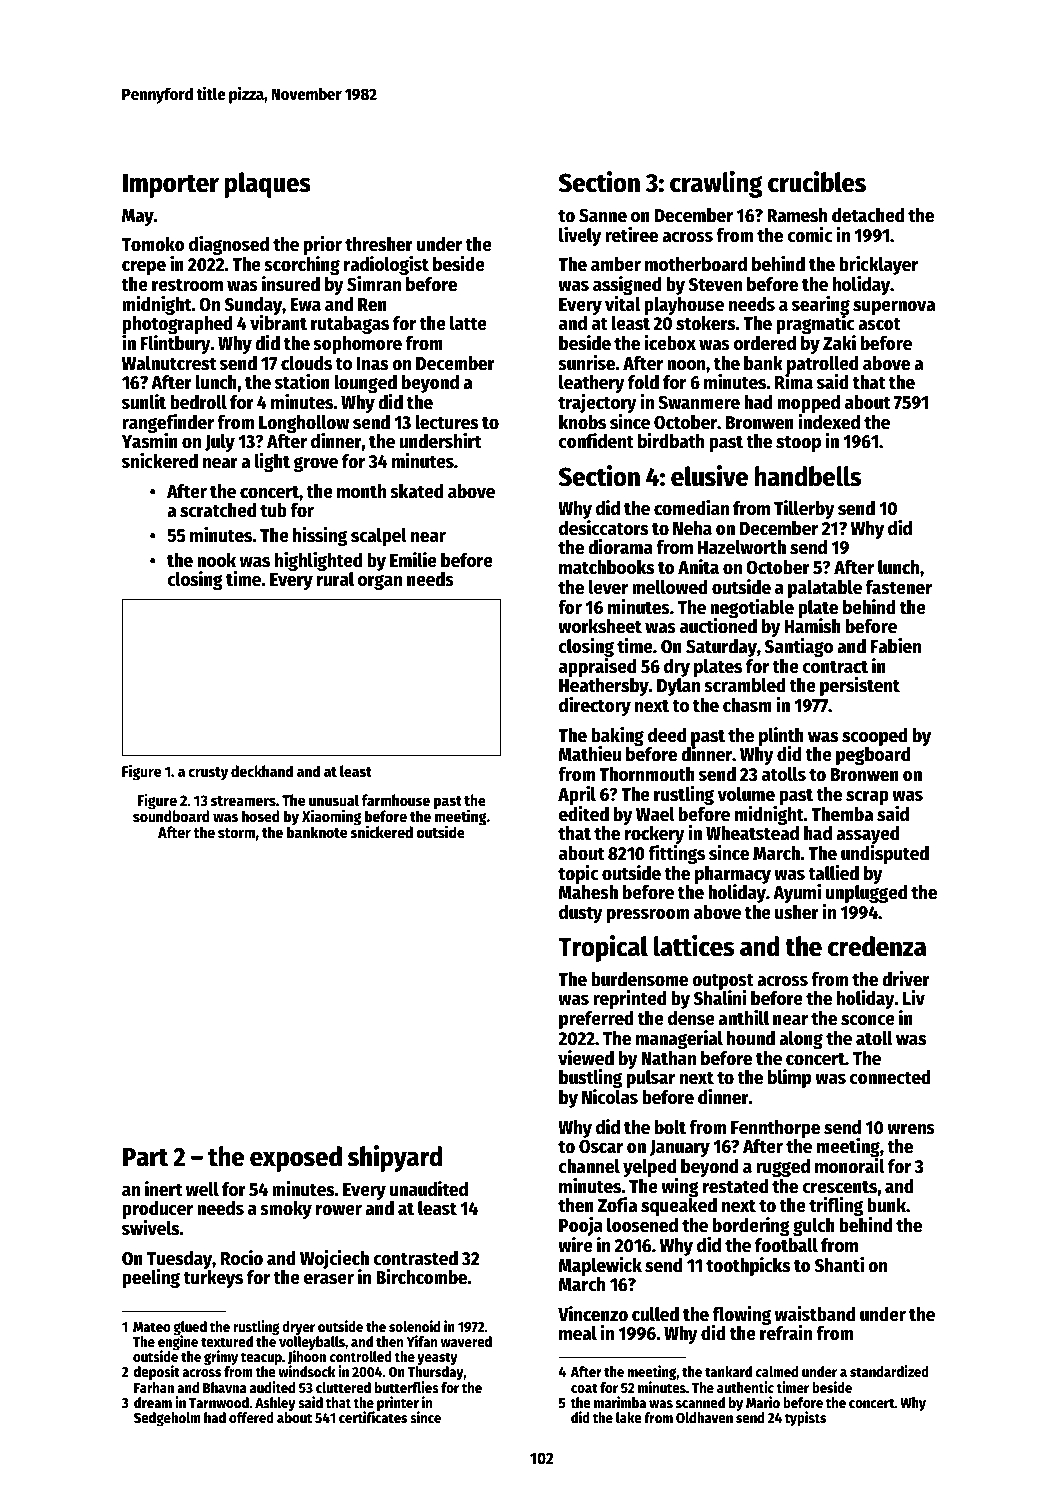 The width and height of the screenshot is (1060, 1506). What do you see at coordinates (379, 244) in the screenshot?
I see `thresher` at bounding box center [379, 244].
